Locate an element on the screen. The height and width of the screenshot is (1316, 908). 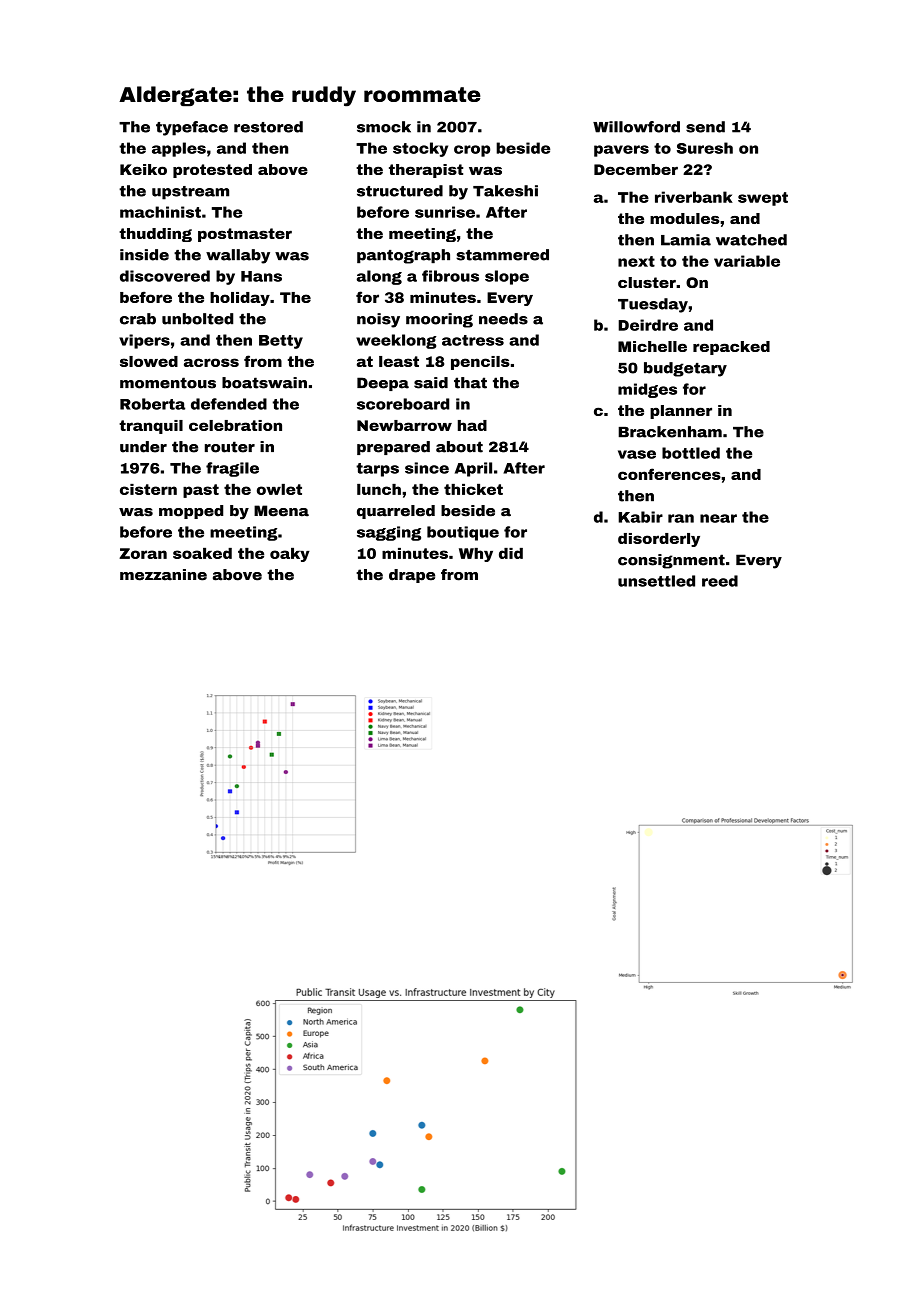
typeface is located at coordinates (192, 128).
